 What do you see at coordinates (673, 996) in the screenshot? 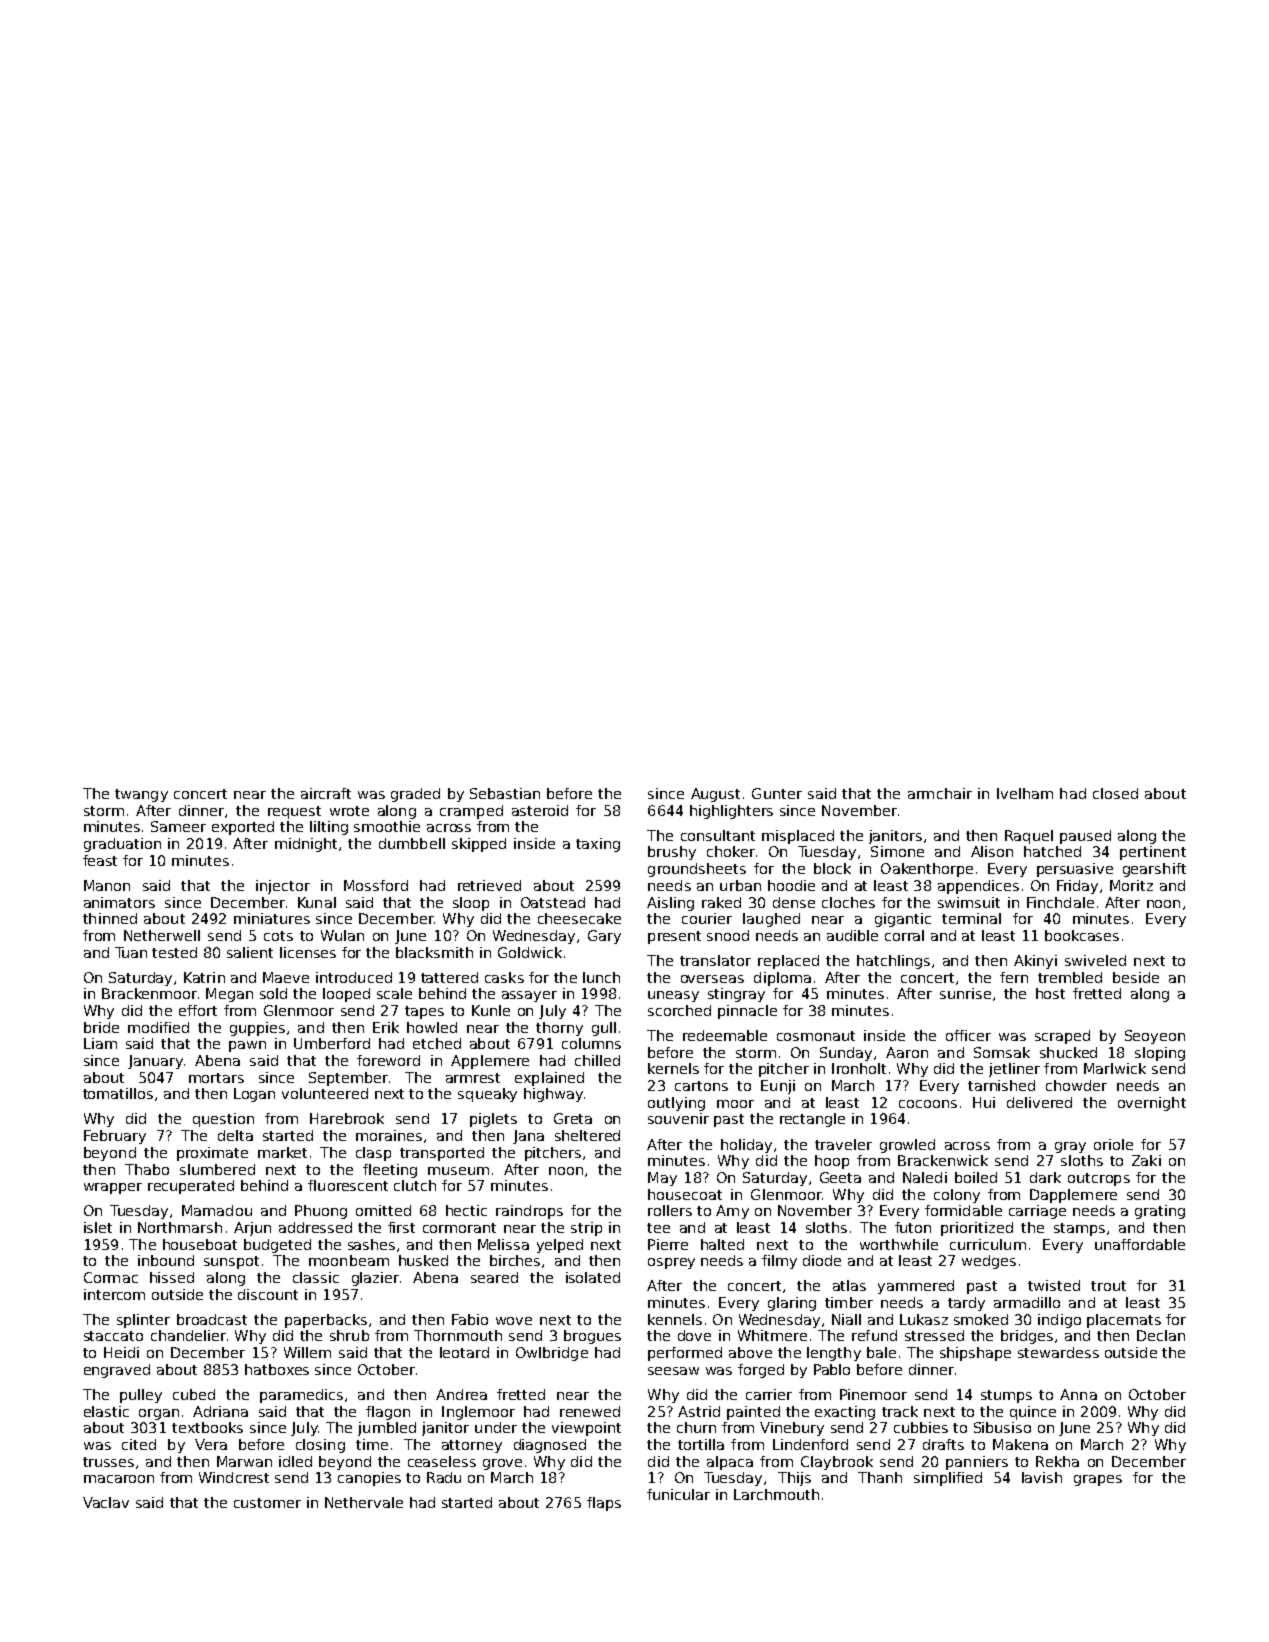
I see `uneasy` at bounding box center [673, 996].
